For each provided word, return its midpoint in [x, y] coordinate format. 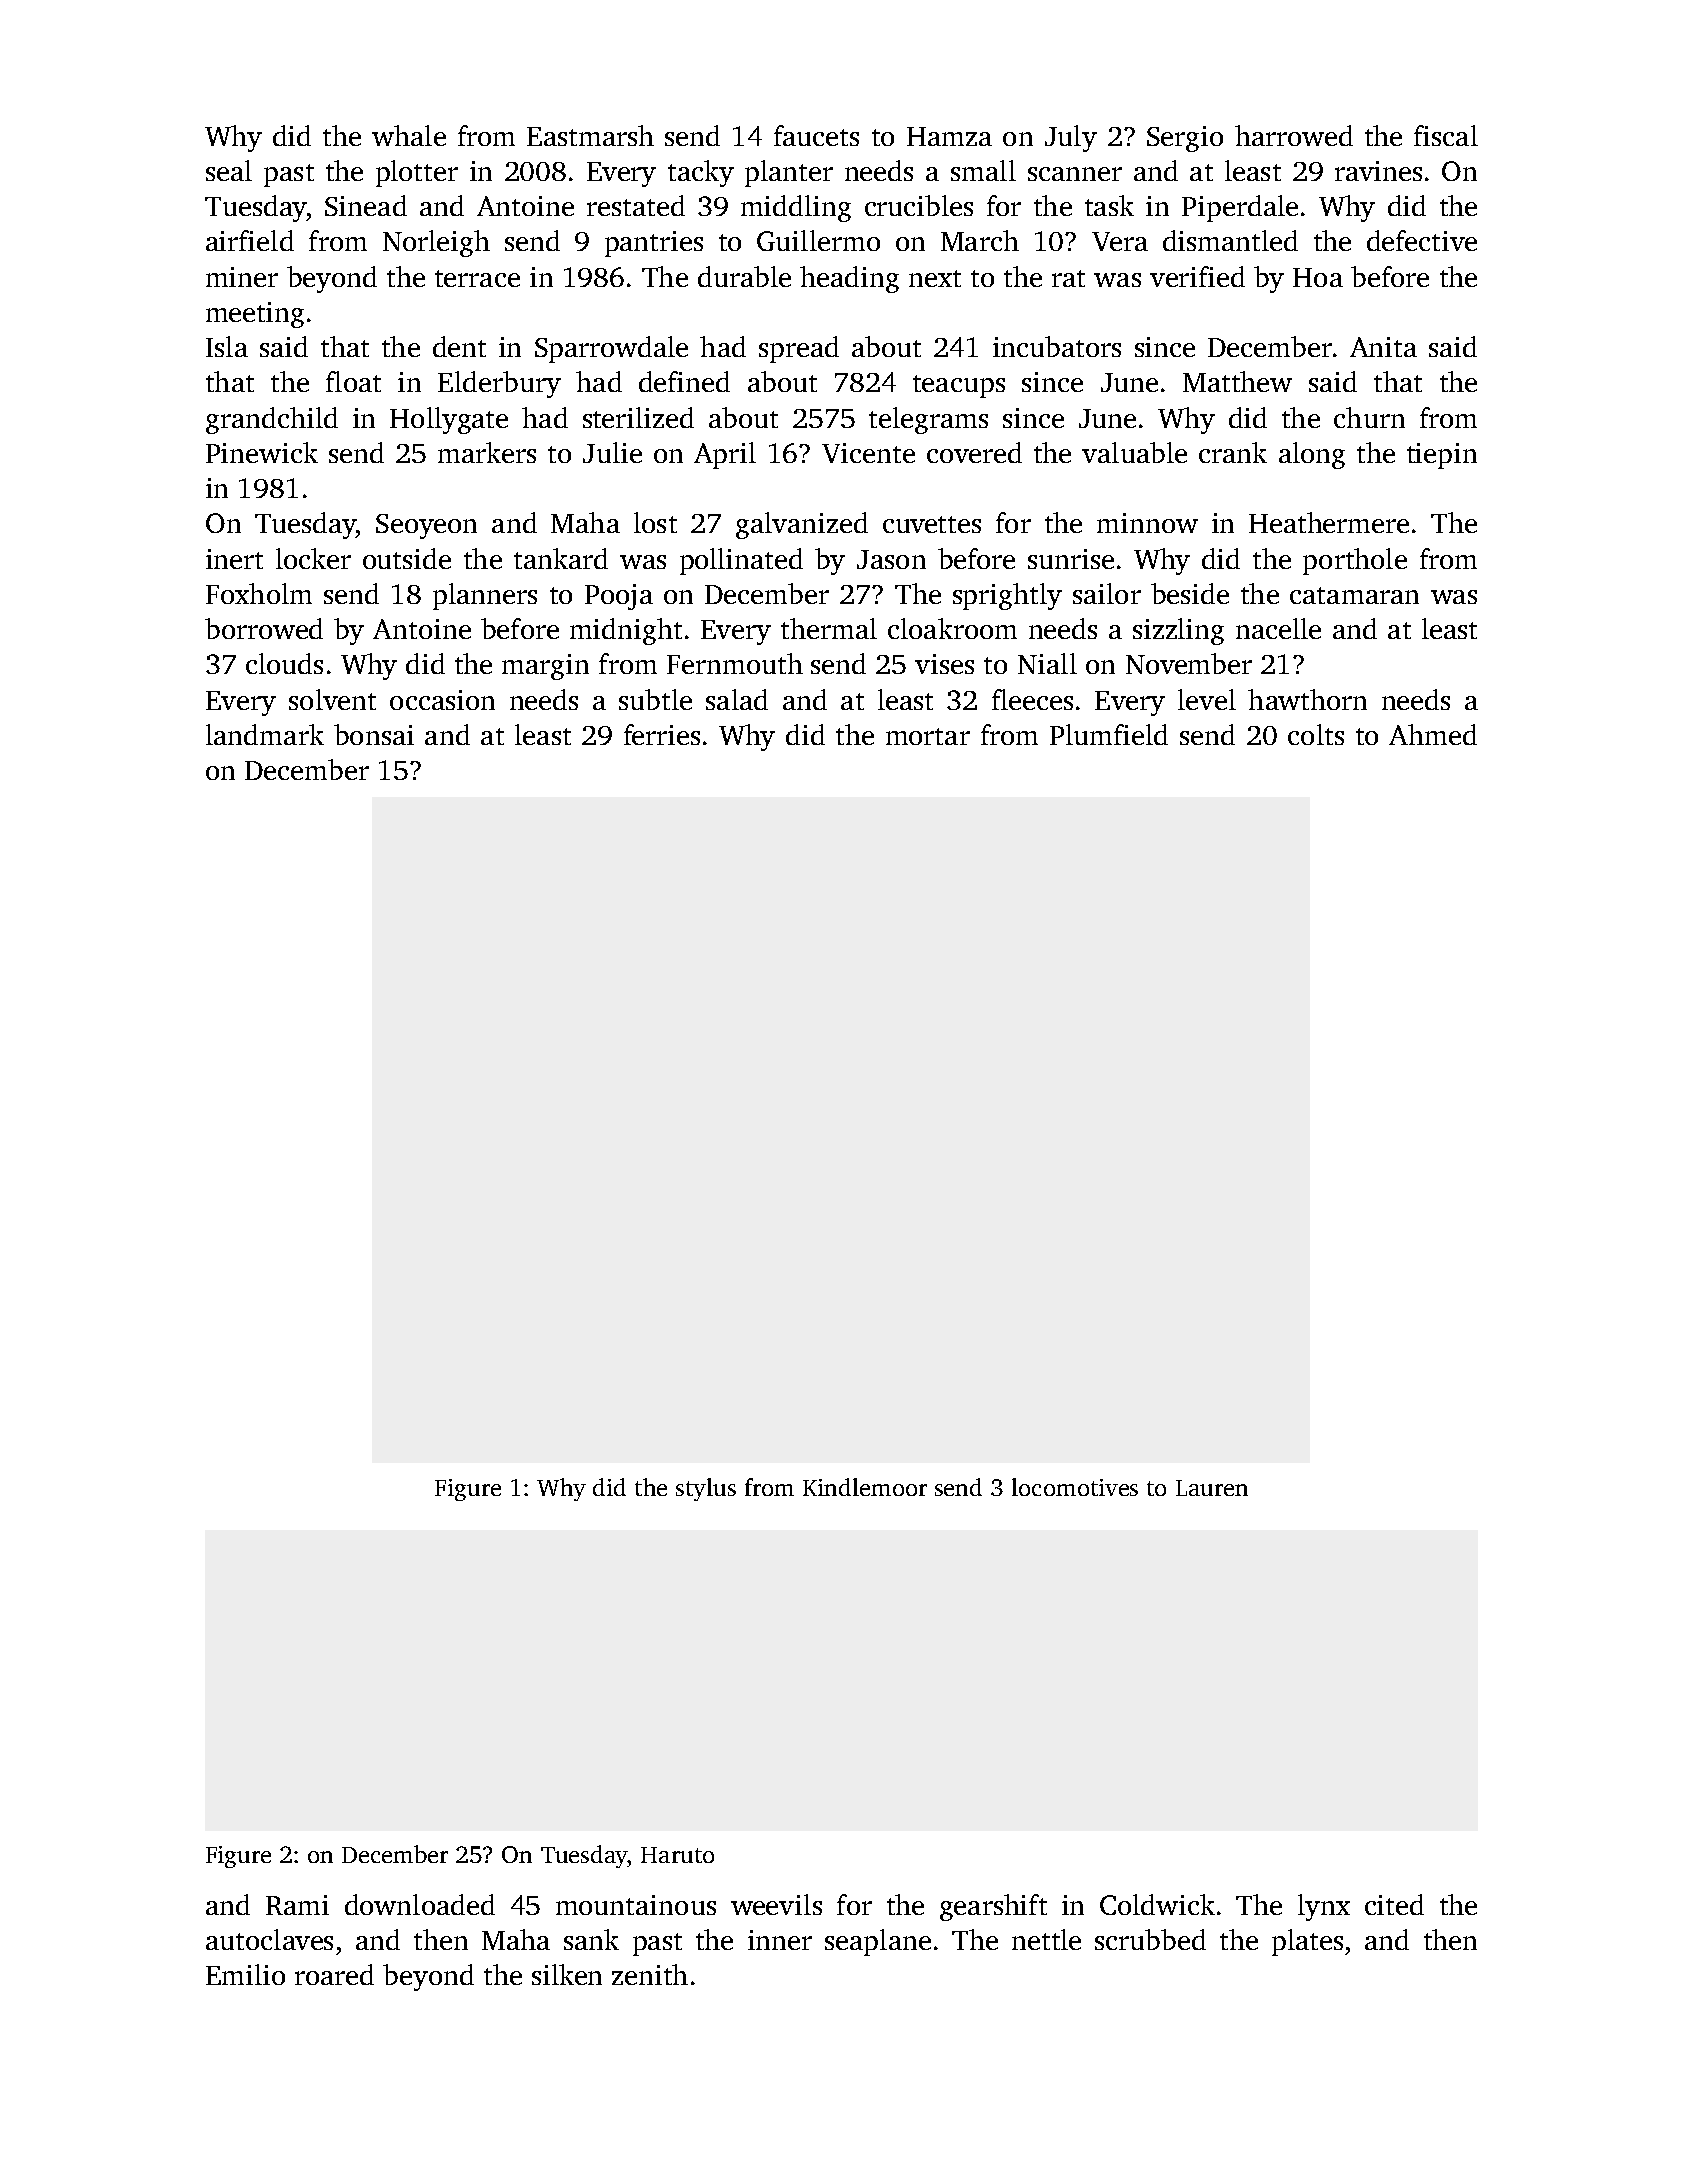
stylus [706, 1489]
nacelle [1278, 628]
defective [1422, 240]
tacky [701, 173]
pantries [654, 244]
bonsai [374, 734]
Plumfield [1109, 734]
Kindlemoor [865, 1487]
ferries [662, 734]
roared [334, 1974]
